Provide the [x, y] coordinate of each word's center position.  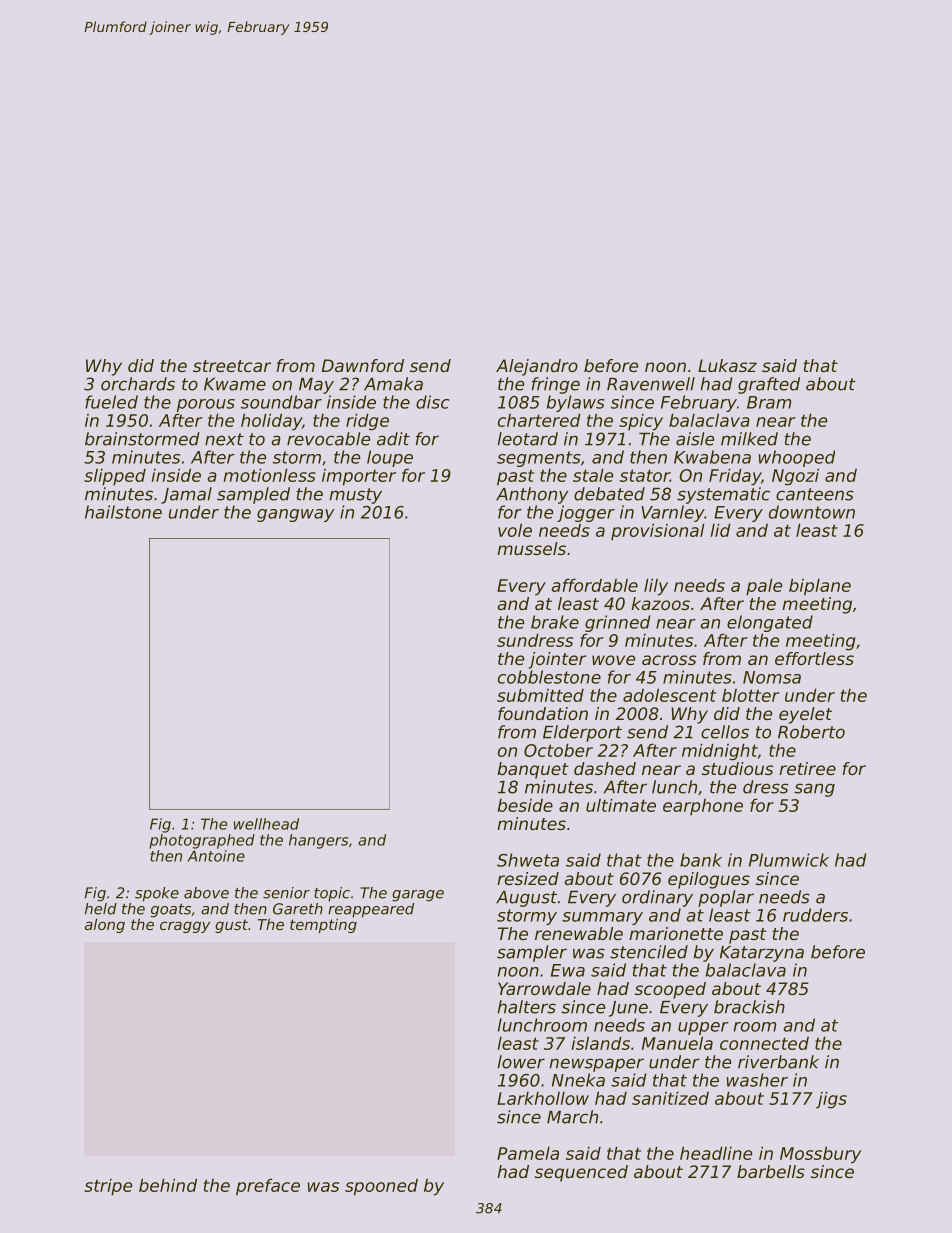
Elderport [582, 733]
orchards [138, 384]
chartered [539, 420]
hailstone [123, 512]
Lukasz [727, 365]
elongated [770, 623]
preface [268, 1187]
